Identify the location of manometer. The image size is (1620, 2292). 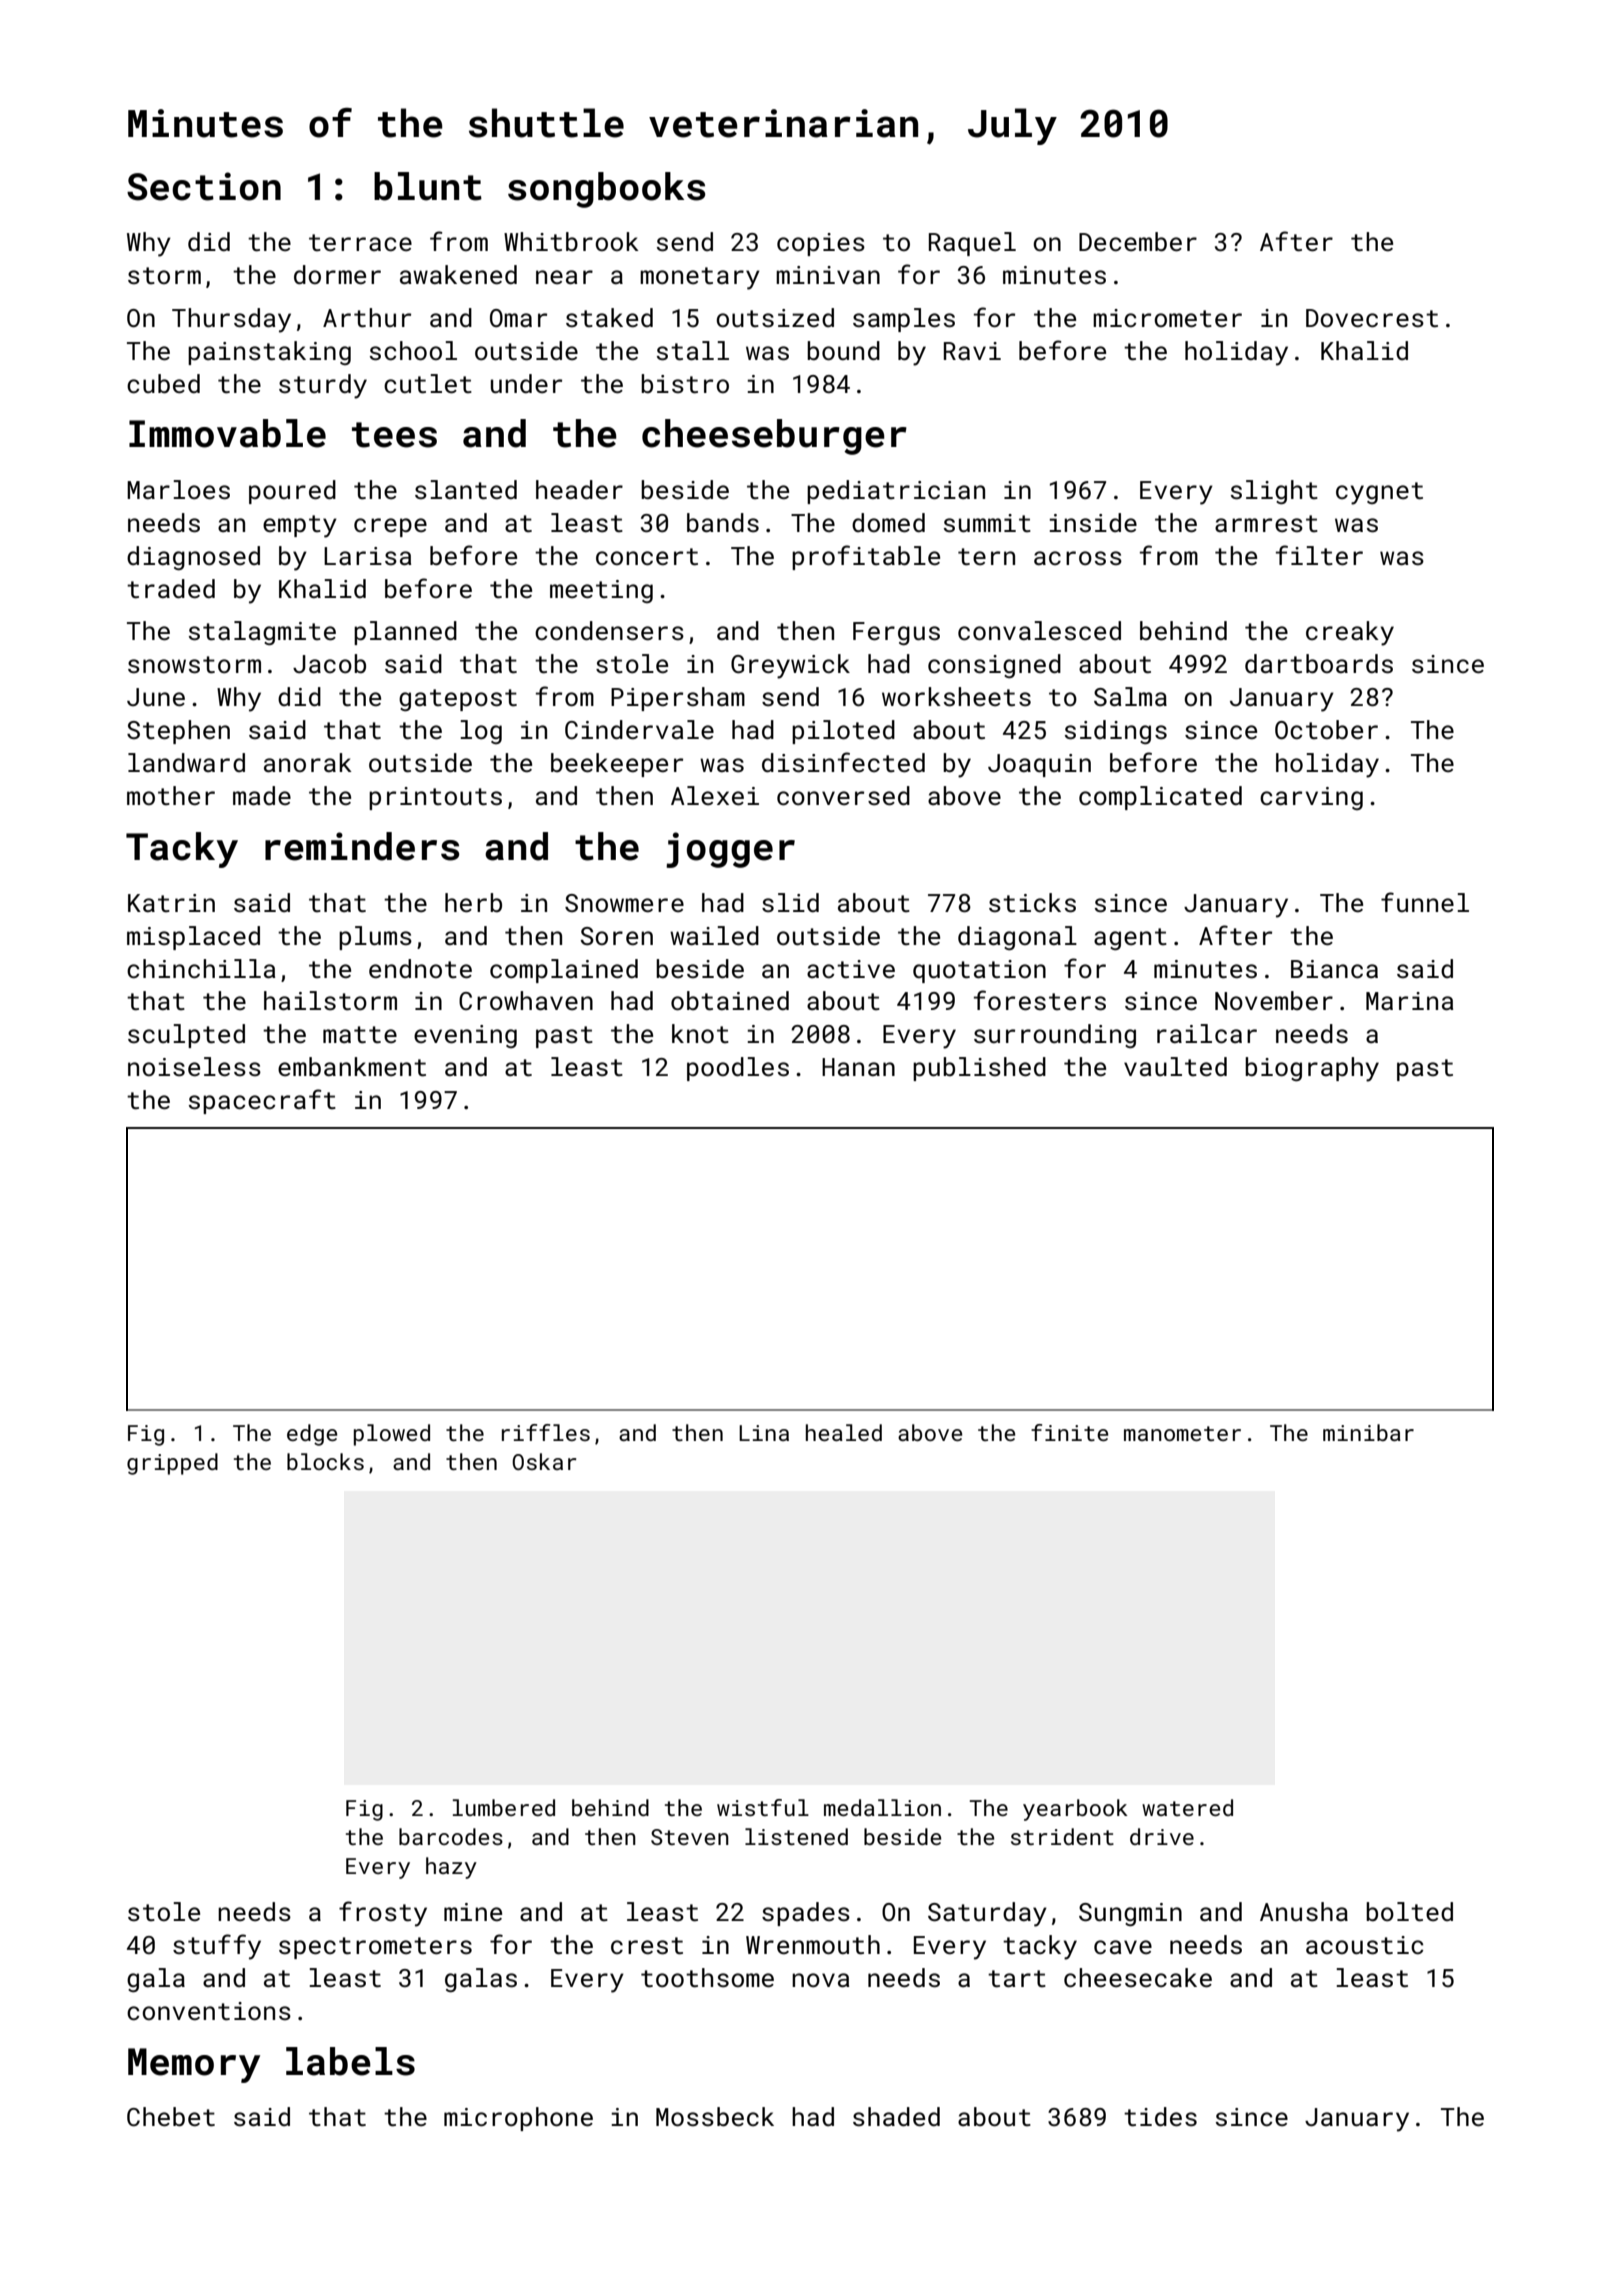
(1182, 1433).
